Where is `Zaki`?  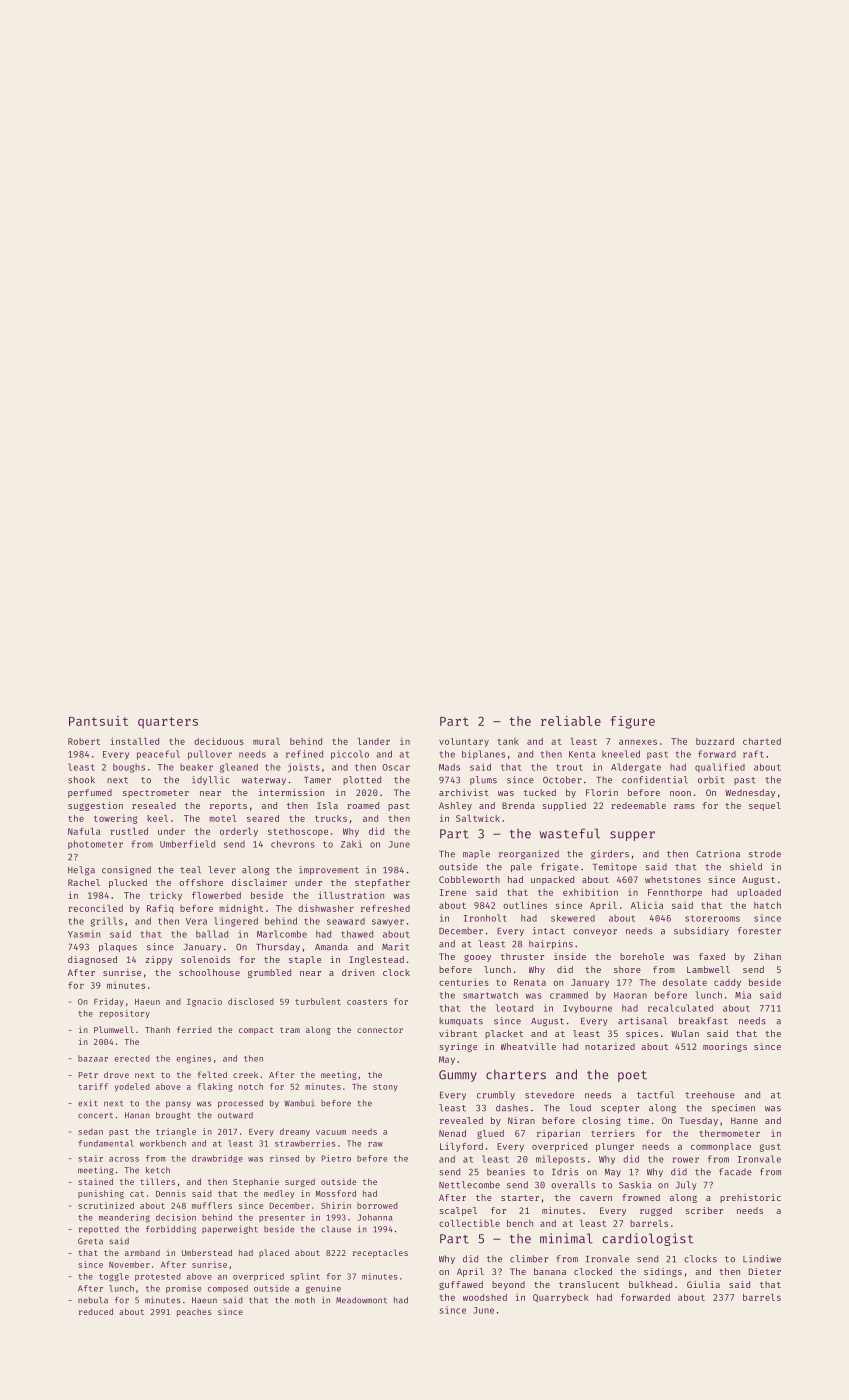 Zaki is located at coordinates (351, 844).
